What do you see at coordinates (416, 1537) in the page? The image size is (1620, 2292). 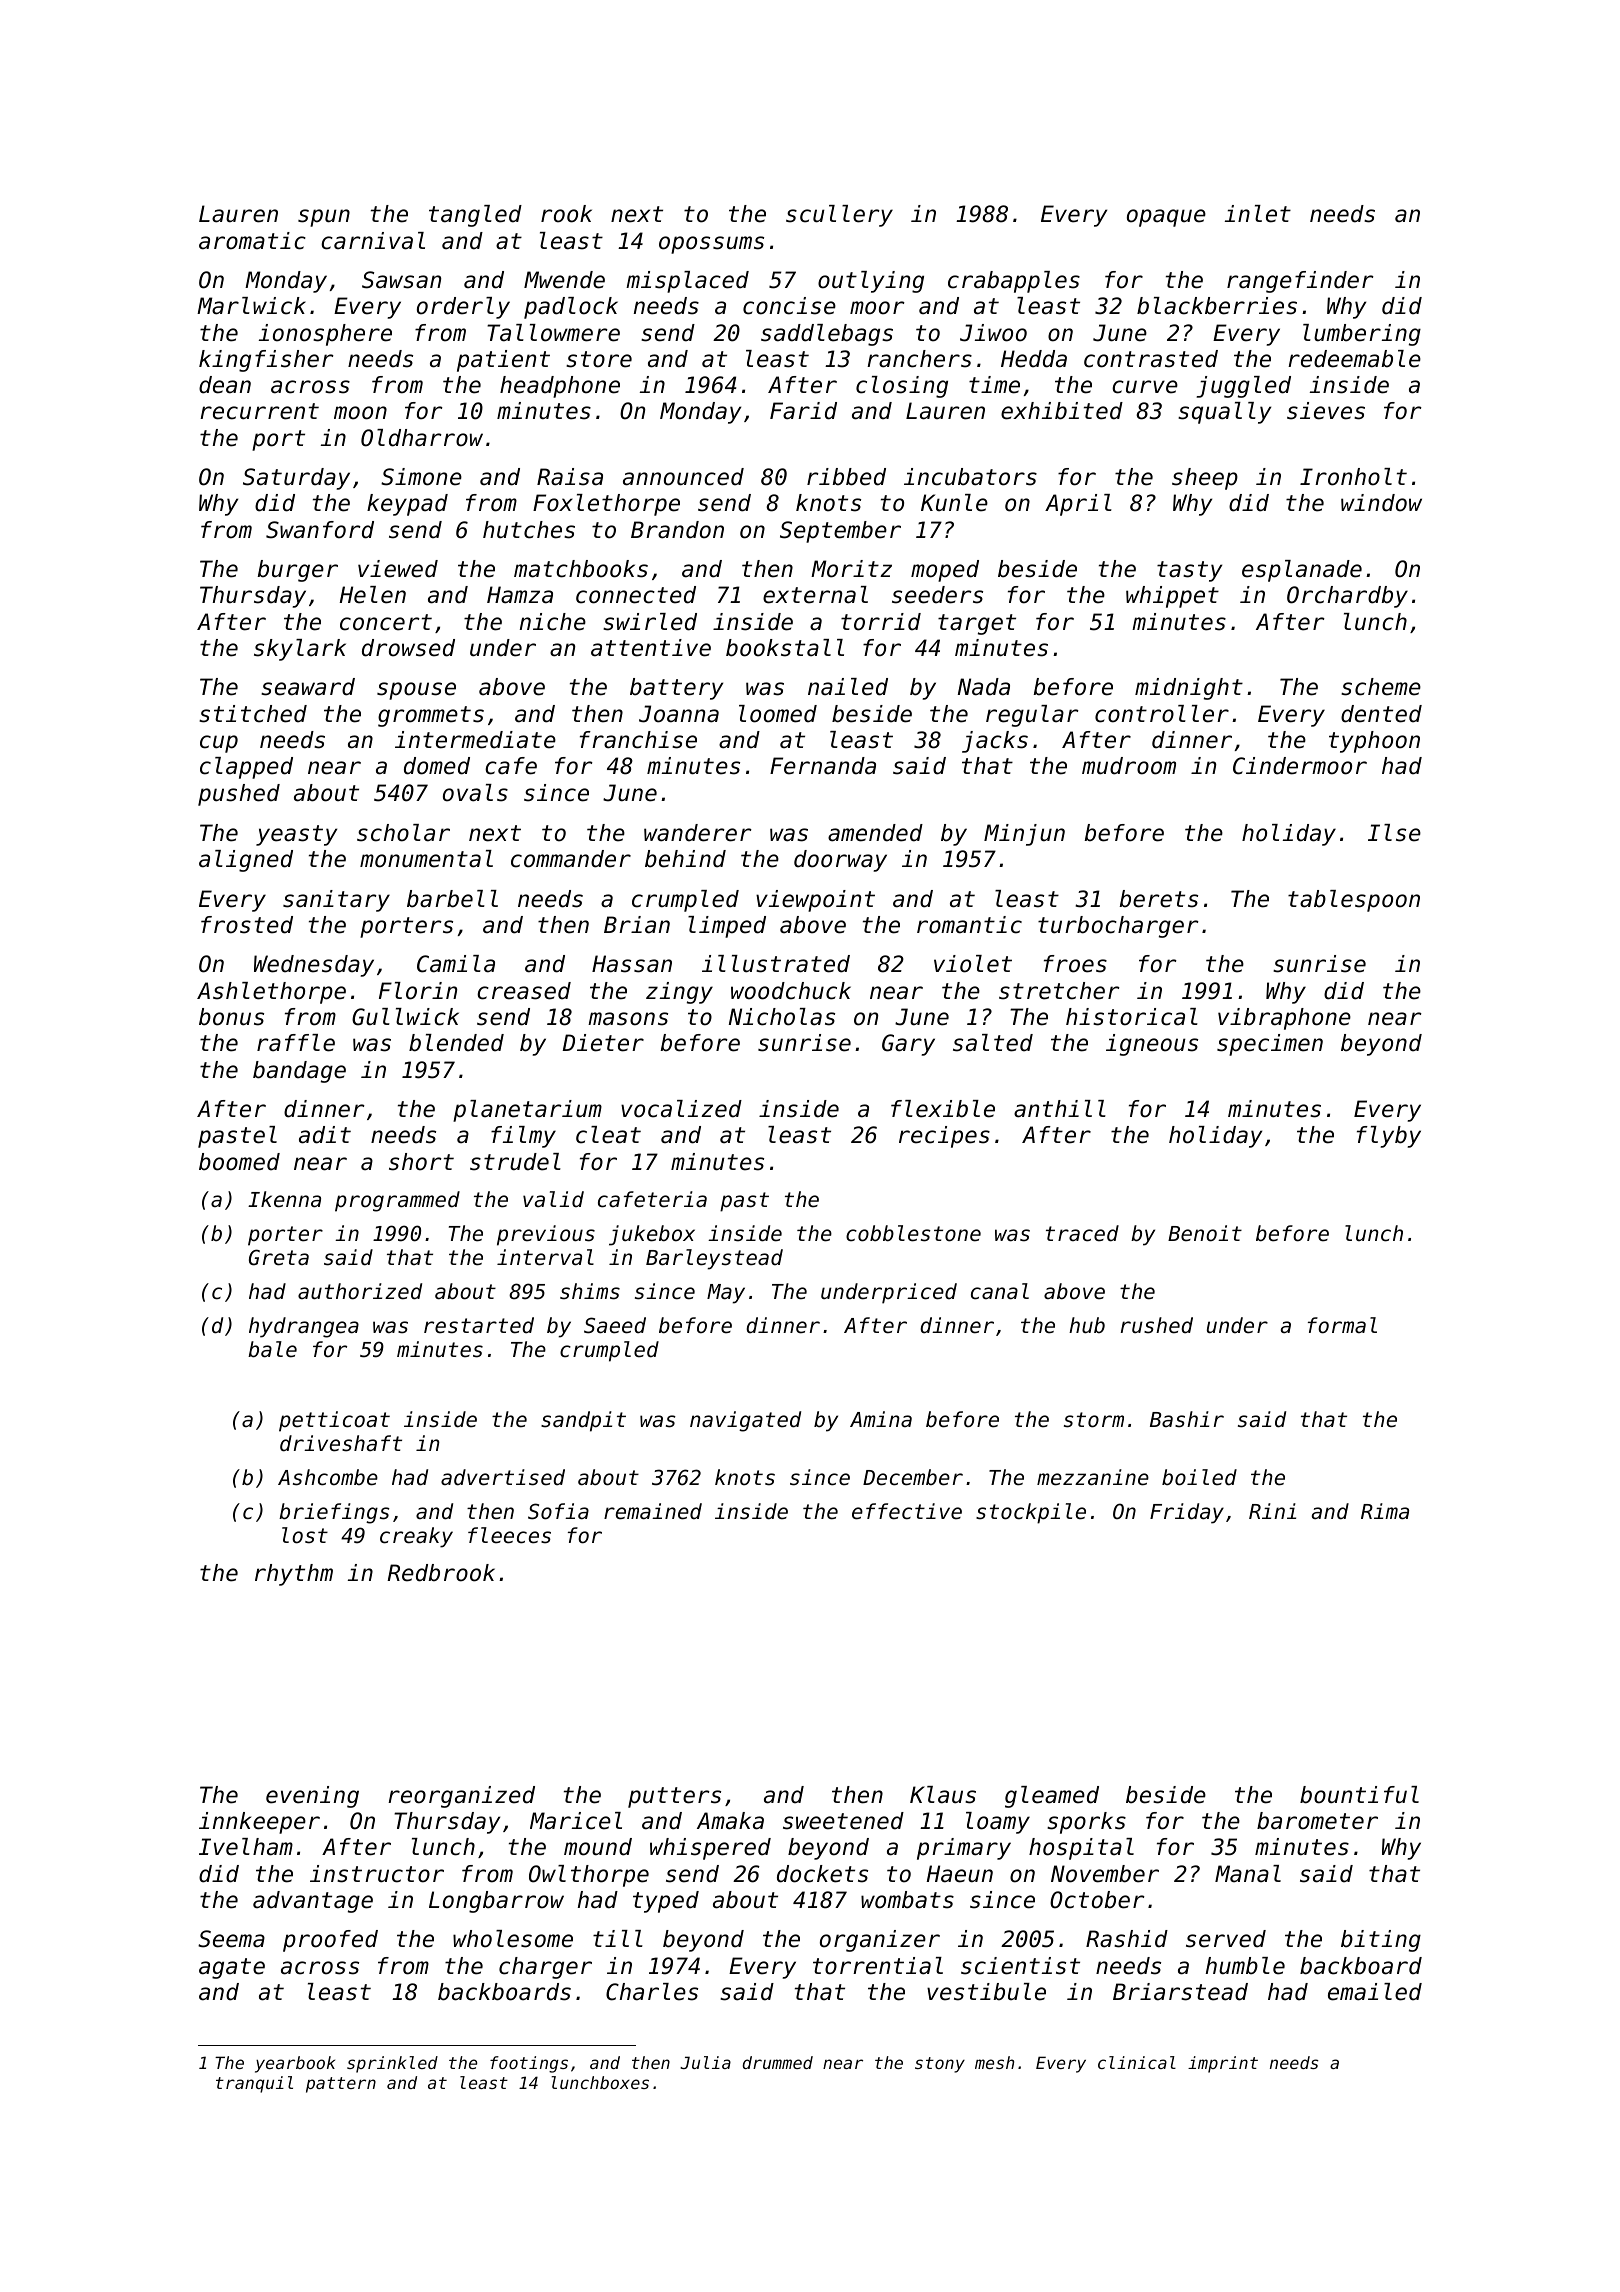 I see `creaky` at bounding box center [416, 1537].
